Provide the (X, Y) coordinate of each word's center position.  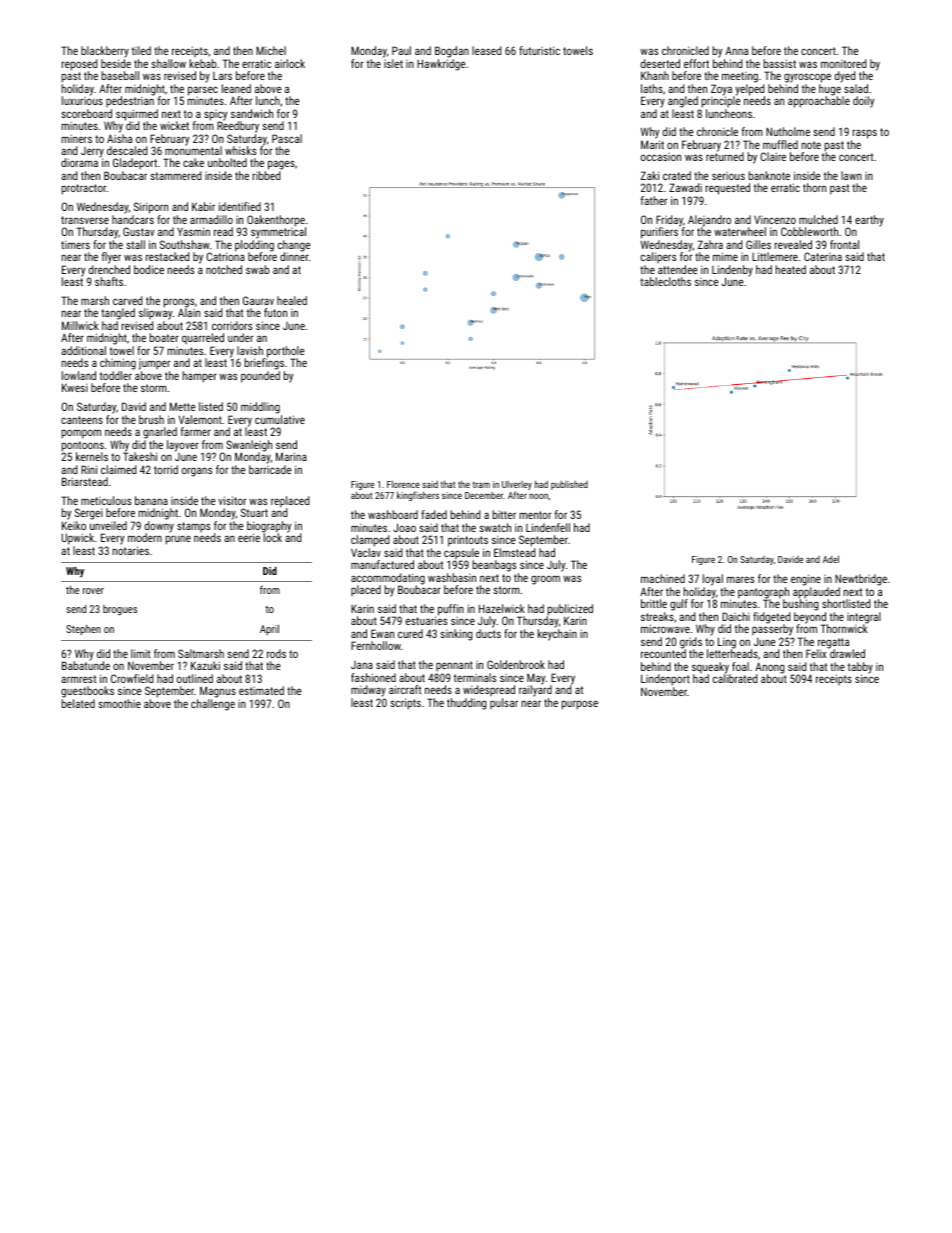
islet (393, 63)
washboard (393, 514)
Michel (271, 50)
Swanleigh (249, 446)
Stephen (83, 630)
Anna (736, 50)
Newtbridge (861, 580)
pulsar (504, 703)
